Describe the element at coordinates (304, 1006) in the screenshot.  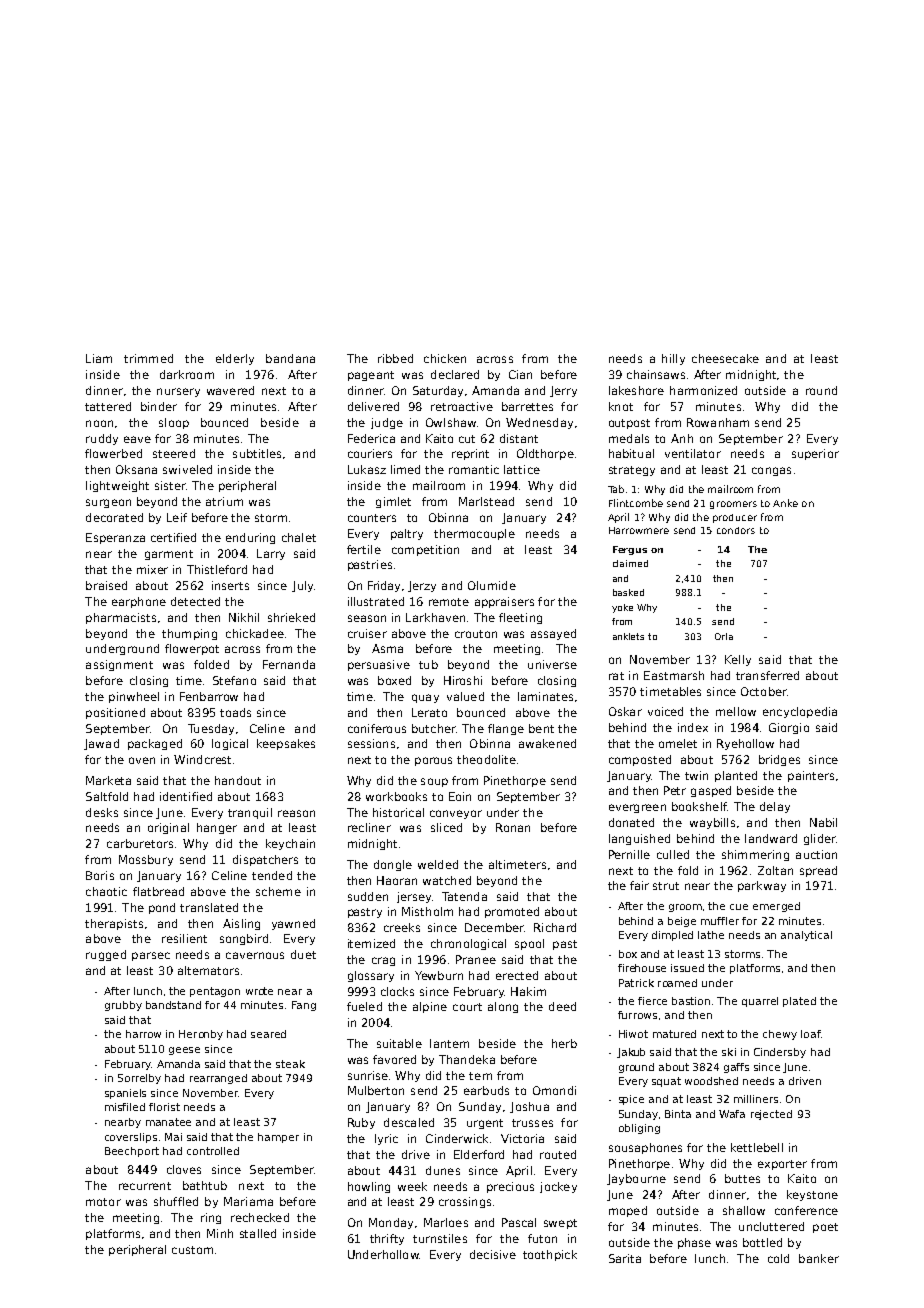
I see `Fang` at that location.
